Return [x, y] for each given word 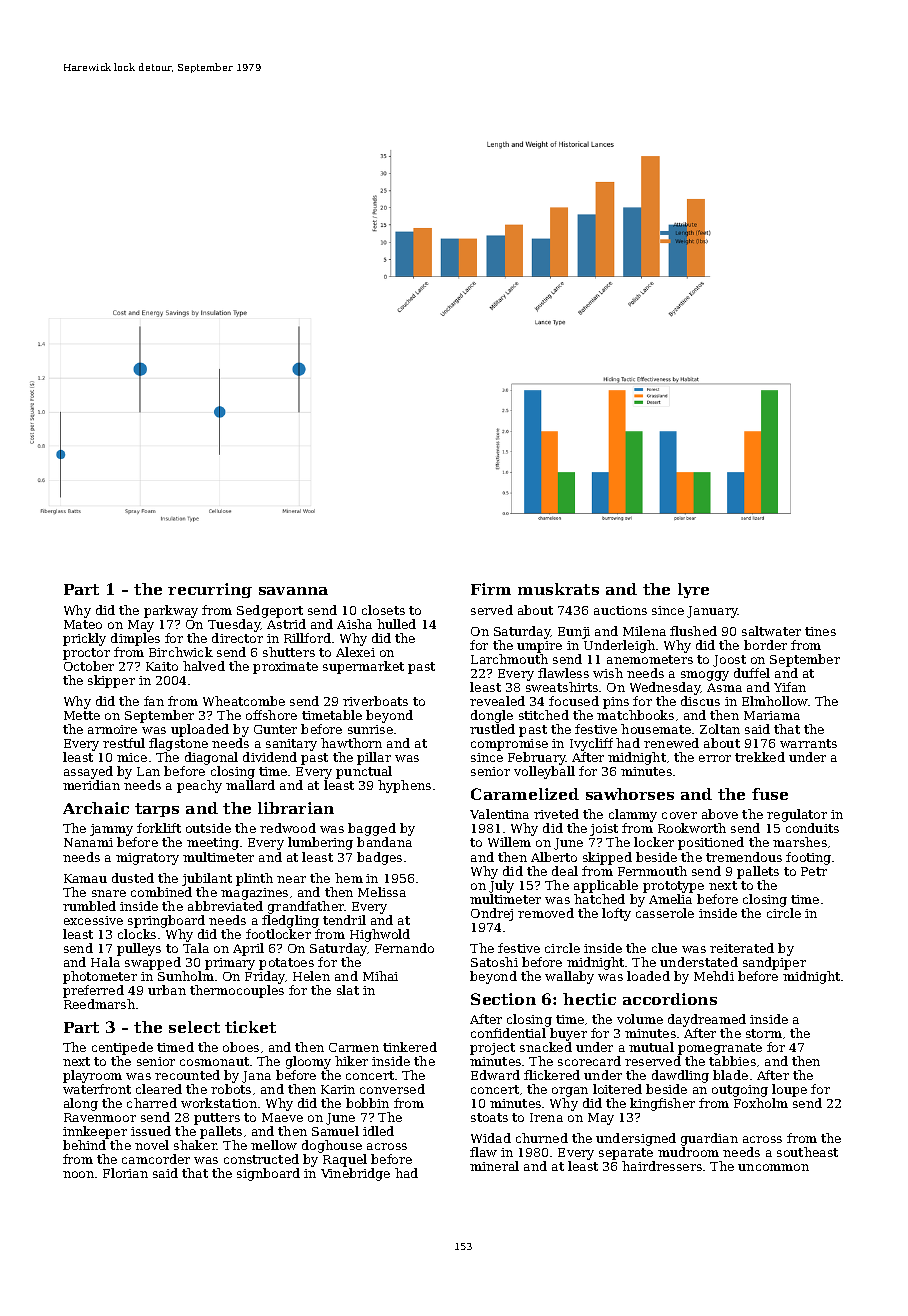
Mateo [83, 624]
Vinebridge [355, 1174]
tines [820, 631]
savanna [293, 591]
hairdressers [662, 1166]
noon [78, 1174]
